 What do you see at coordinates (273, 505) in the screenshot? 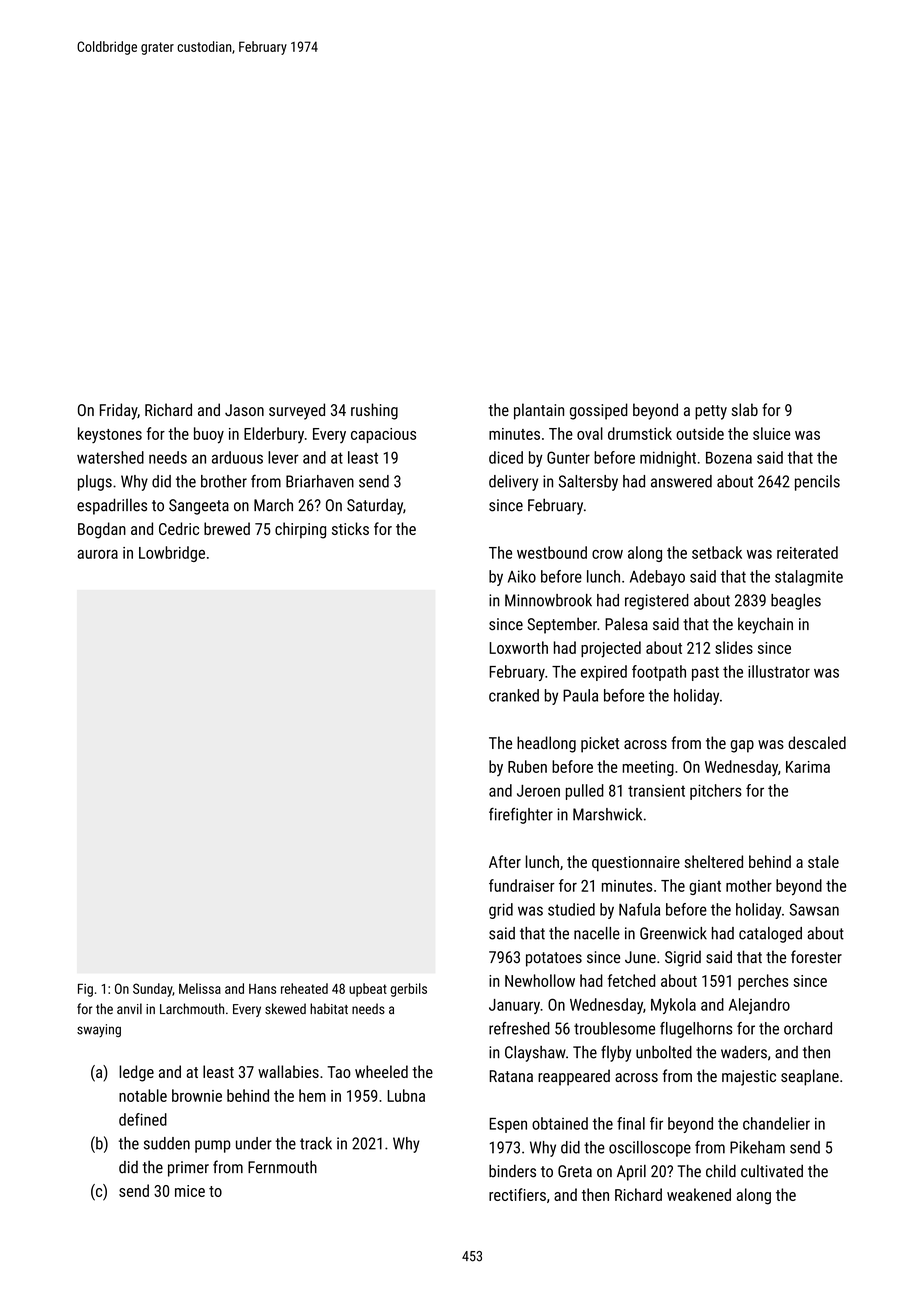
I see `March` at bounding box center [273, 505].
